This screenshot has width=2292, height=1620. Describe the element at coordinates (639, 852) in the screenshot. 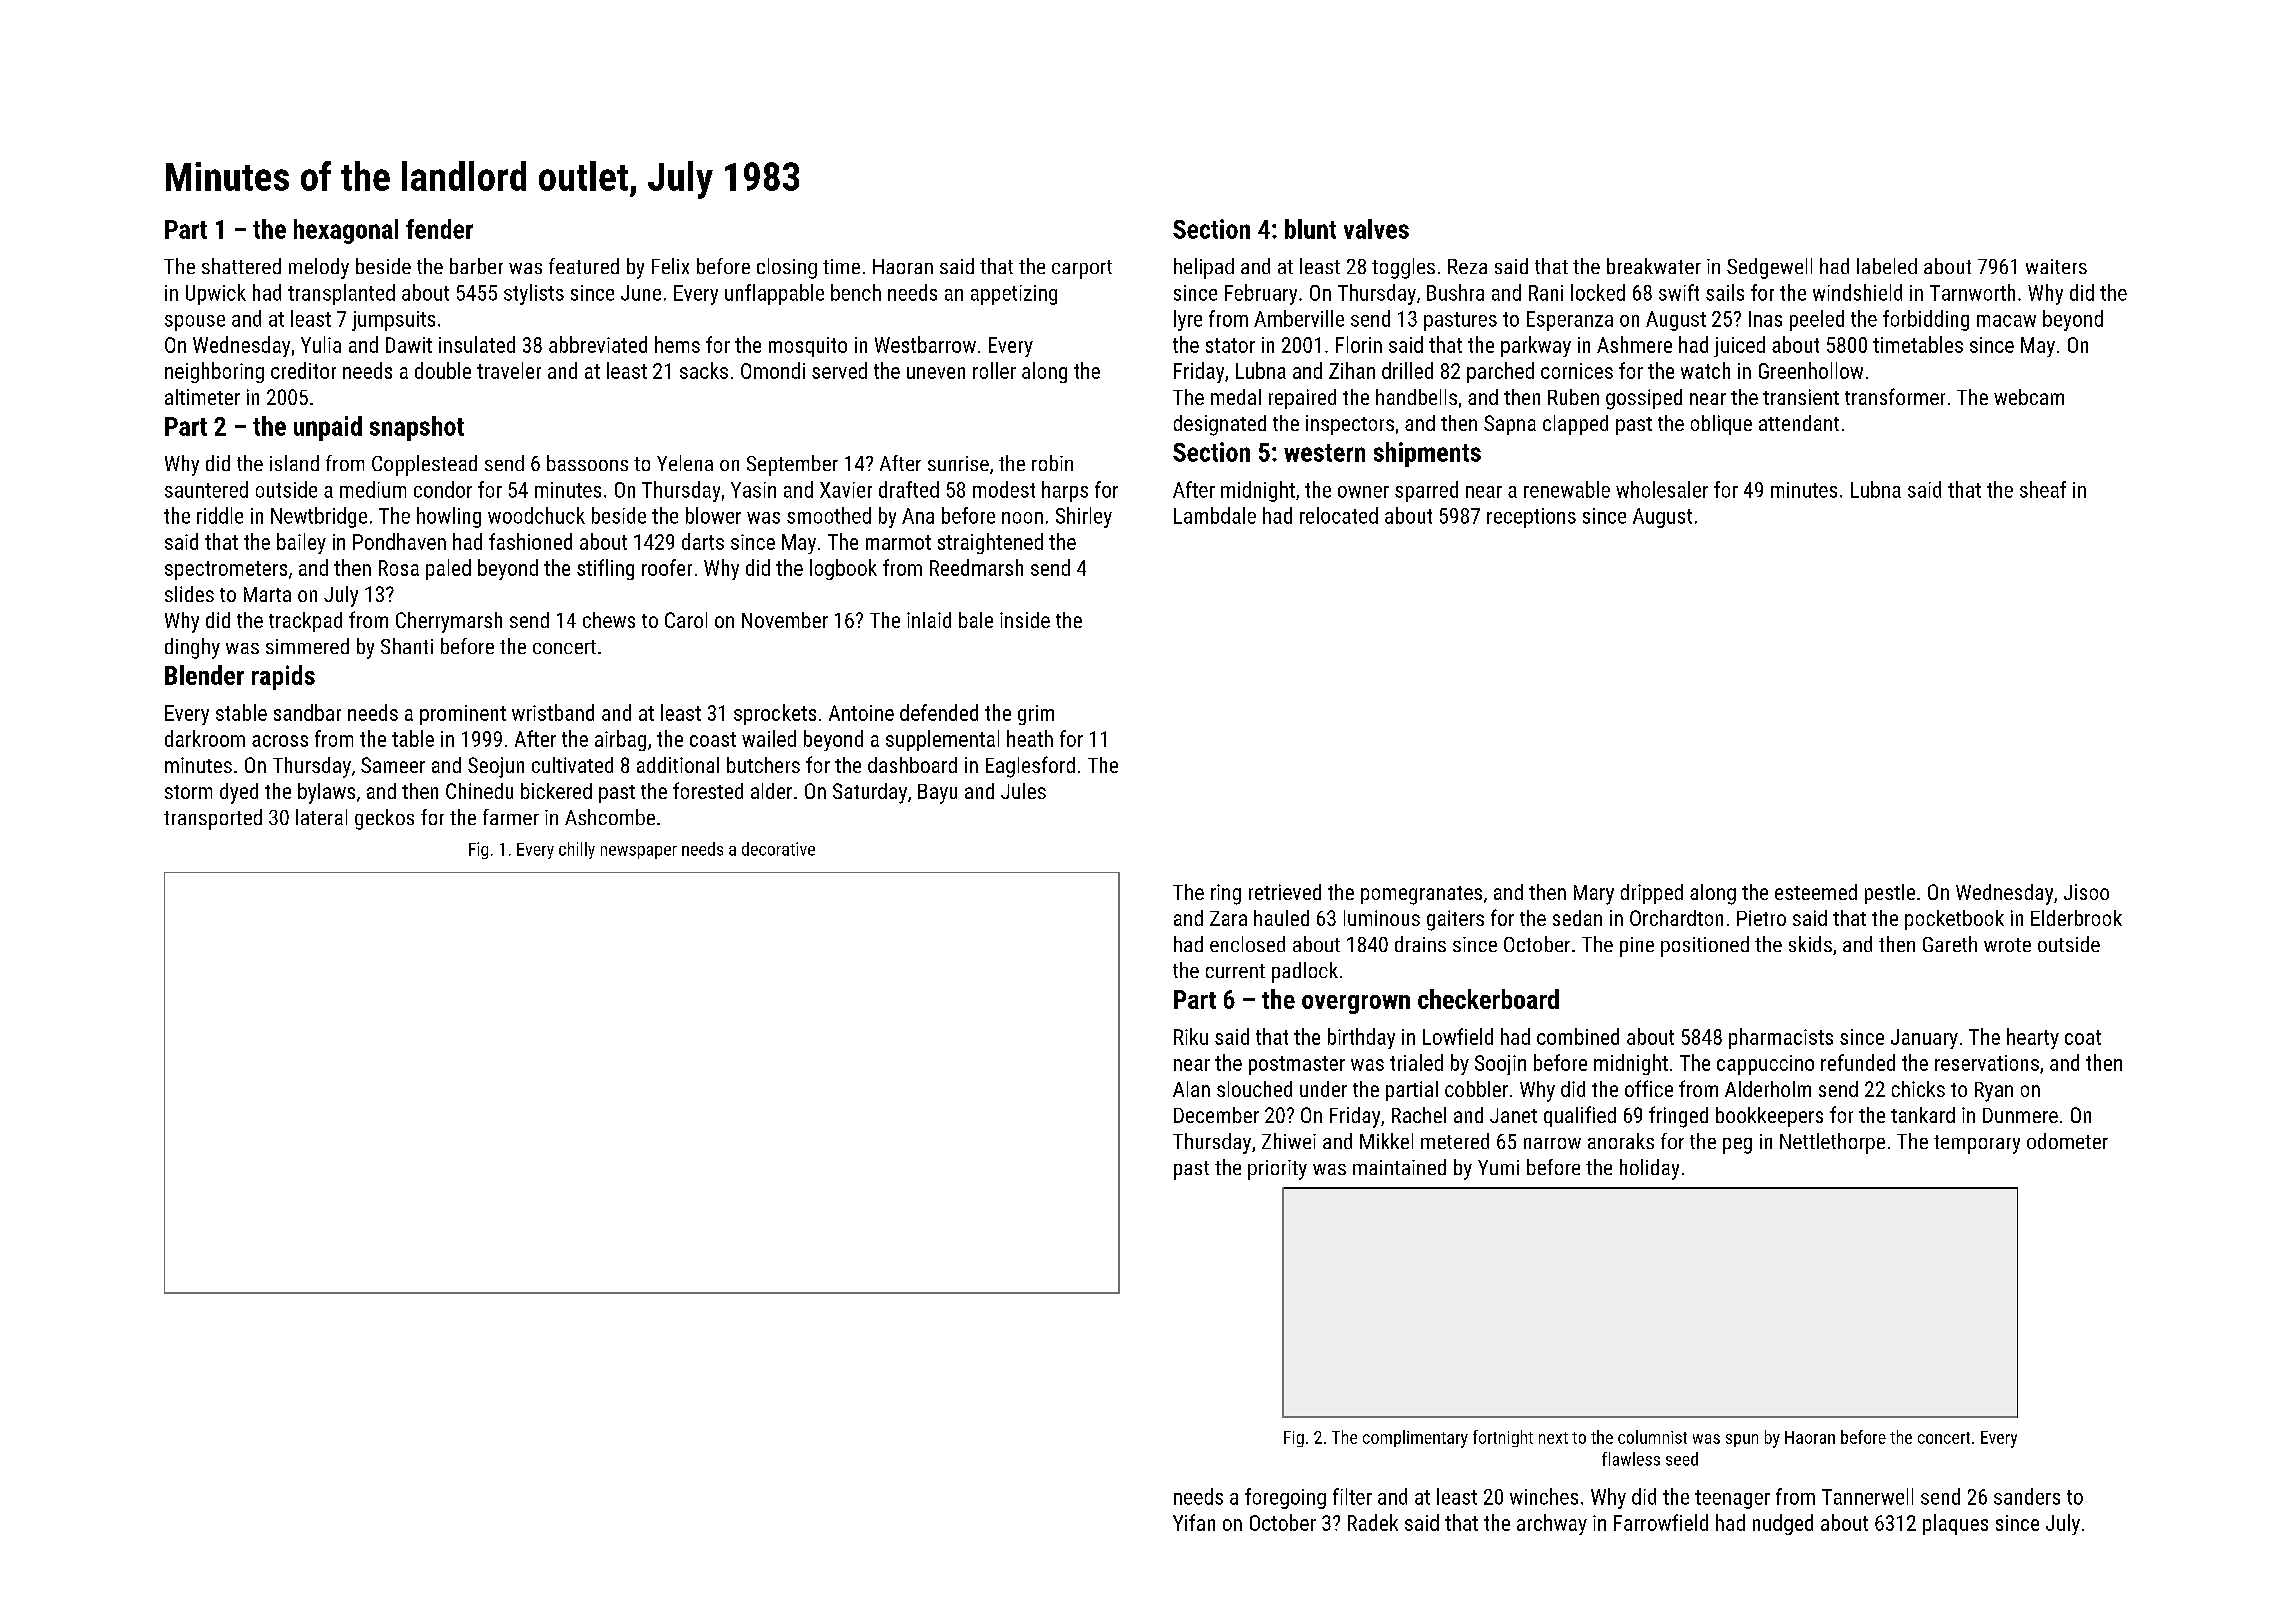

I see `newspaper` at that location.
